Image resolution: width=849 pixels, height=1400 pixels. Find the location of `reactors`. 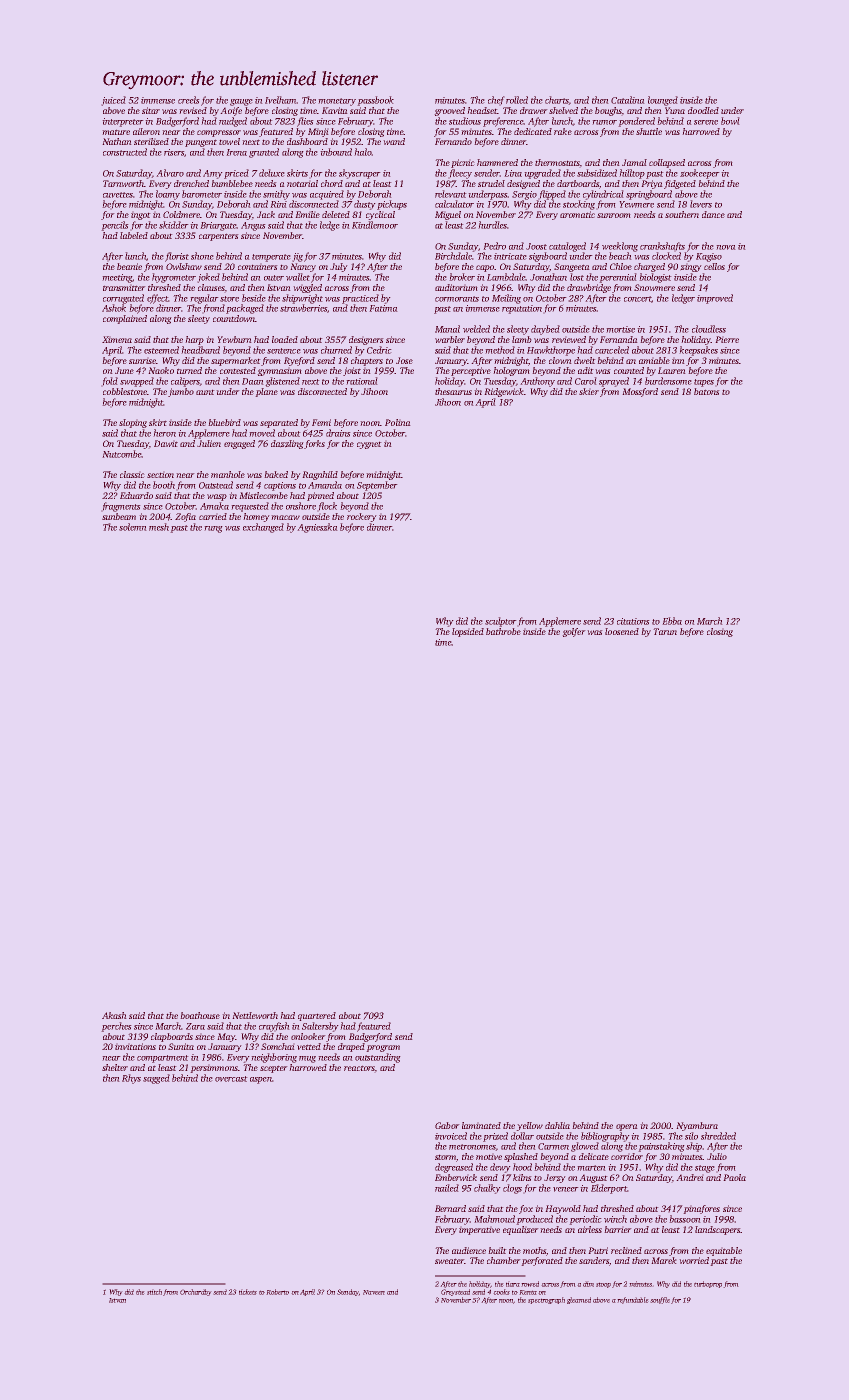

reactors is located at coordinates (359, 1068).
